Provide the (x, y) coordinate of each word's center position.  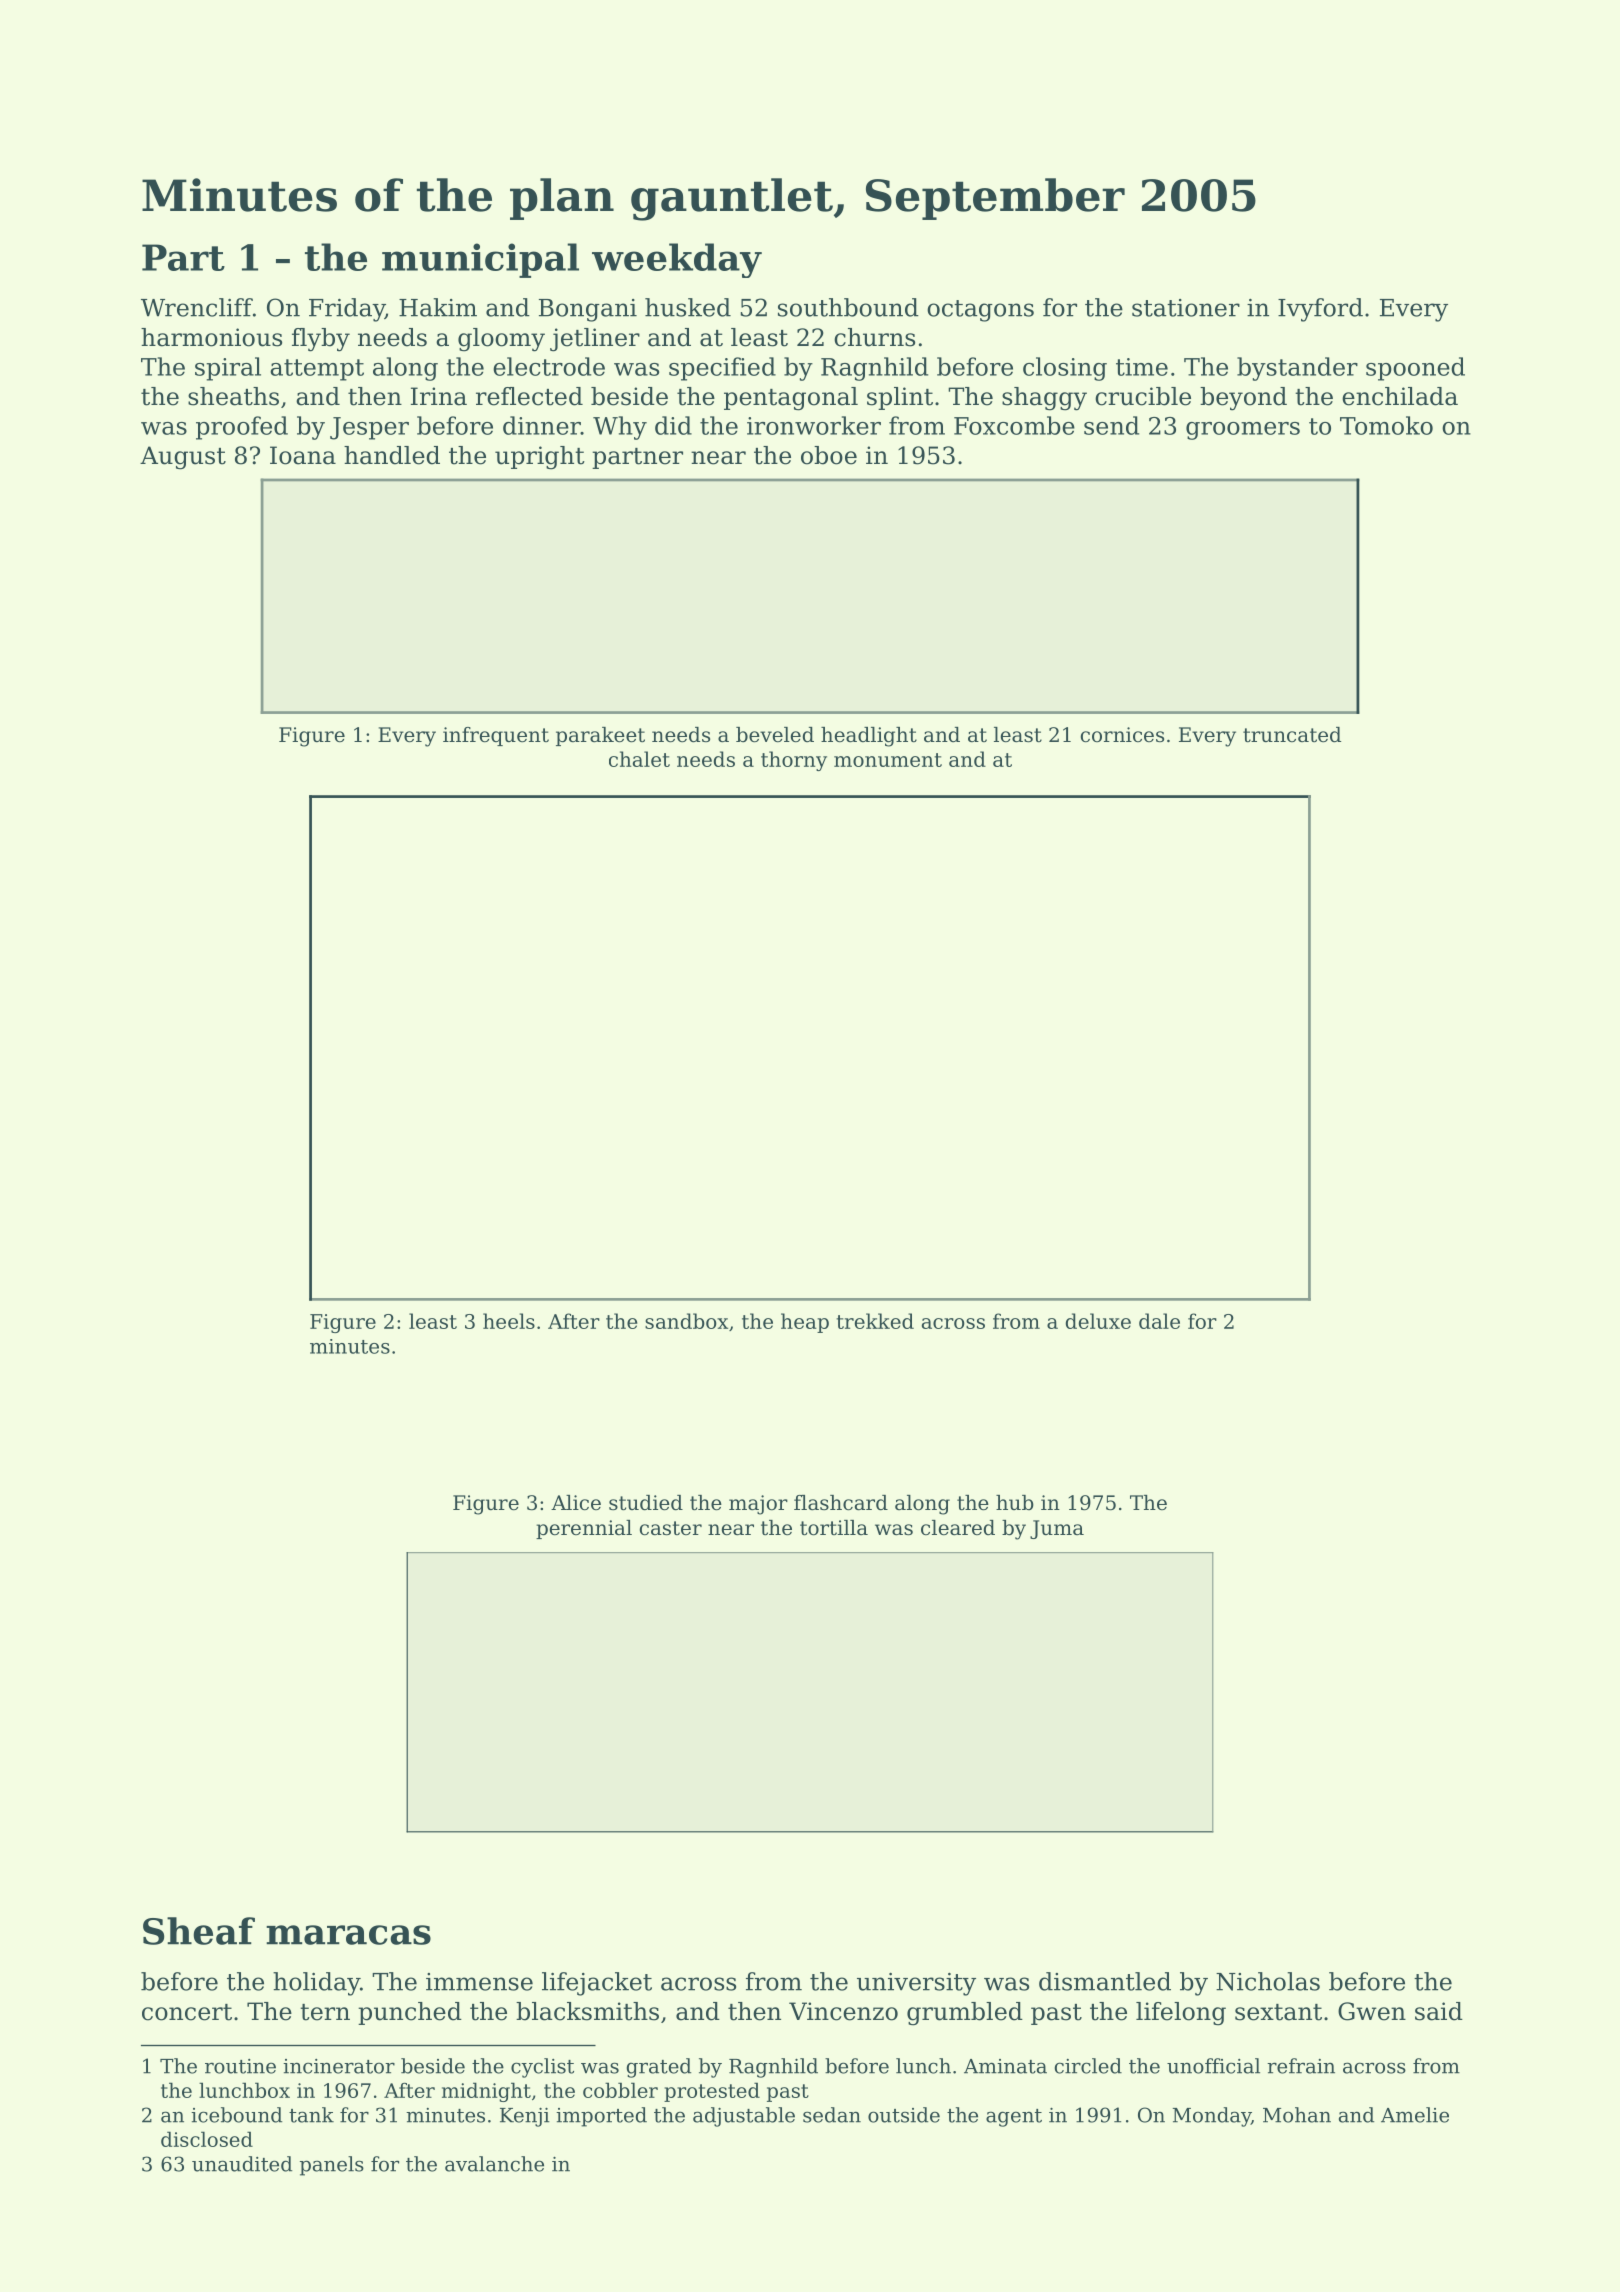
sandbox (686, 1321)
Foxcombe (1014, 425)
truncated (1292, 735)
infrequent (496, 736)
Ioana (303, 455)
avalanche (494, 2164)
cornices (1122, 735)
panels (332, 2166)
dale (1159, 1321)
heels (509, 1321)
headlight (869, 737)
